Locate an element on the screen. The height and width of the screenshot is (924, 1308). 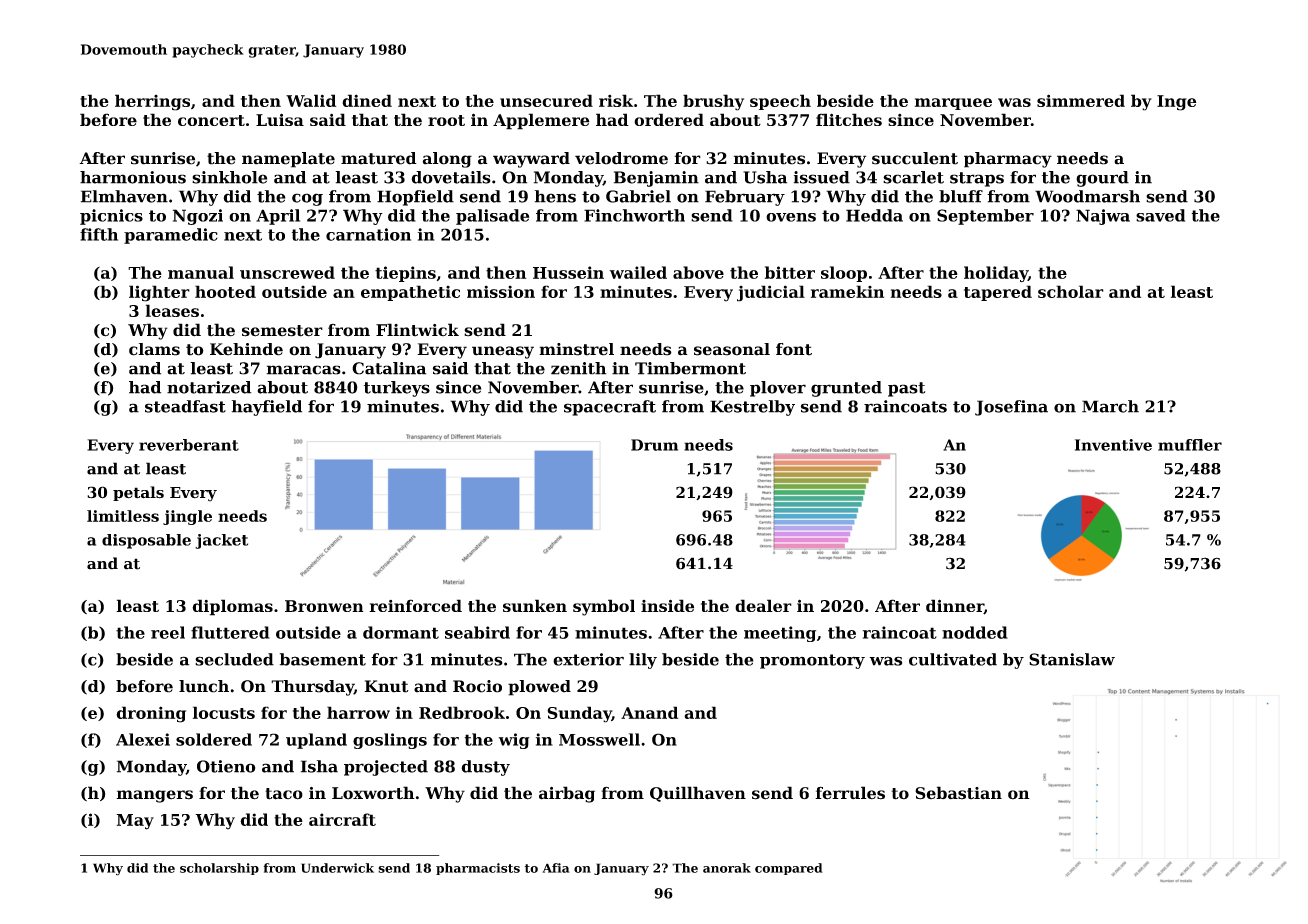
jacket is located at coordinates (221, 541).
